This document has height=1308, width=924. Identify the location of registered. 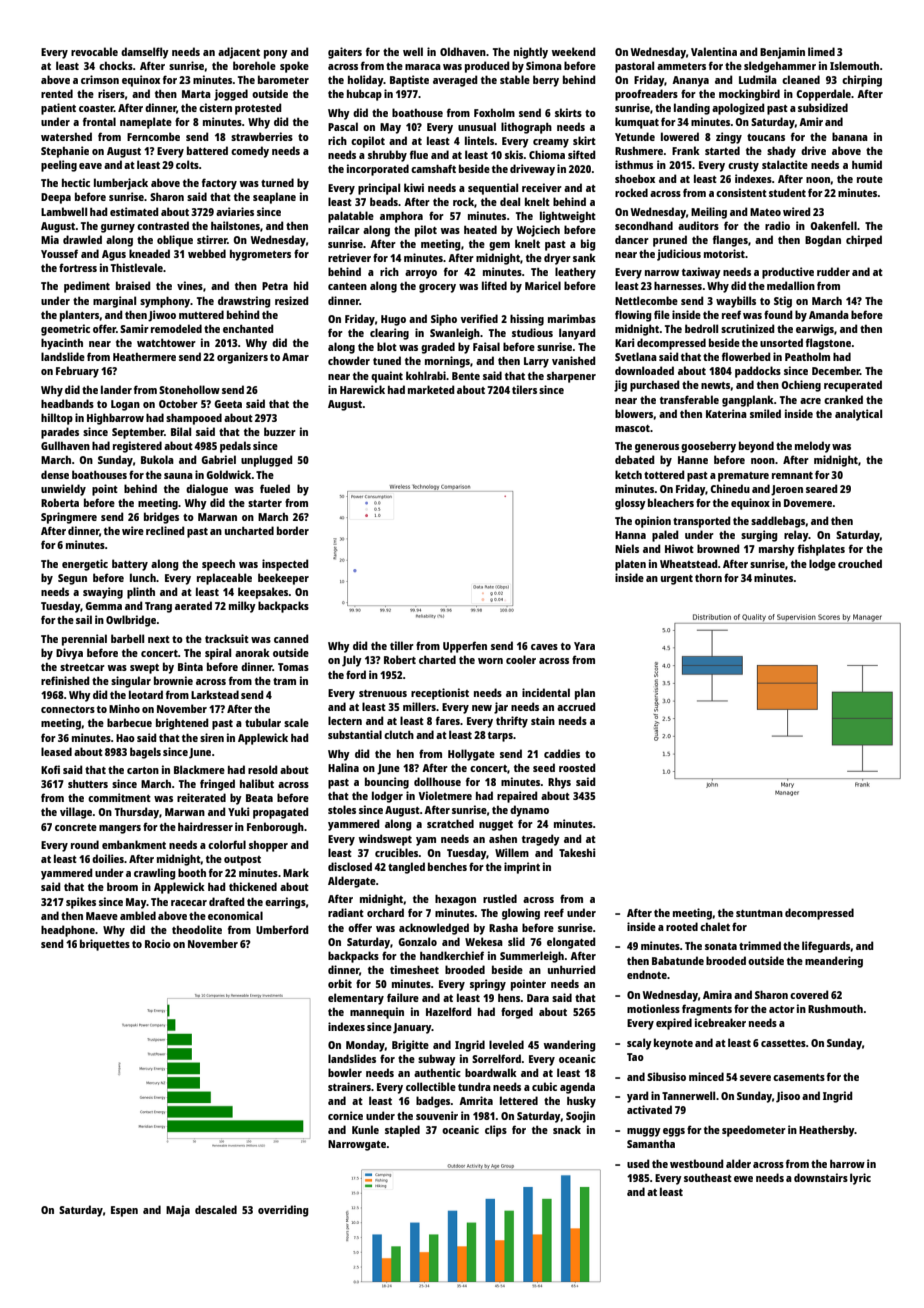
(137, 447).
